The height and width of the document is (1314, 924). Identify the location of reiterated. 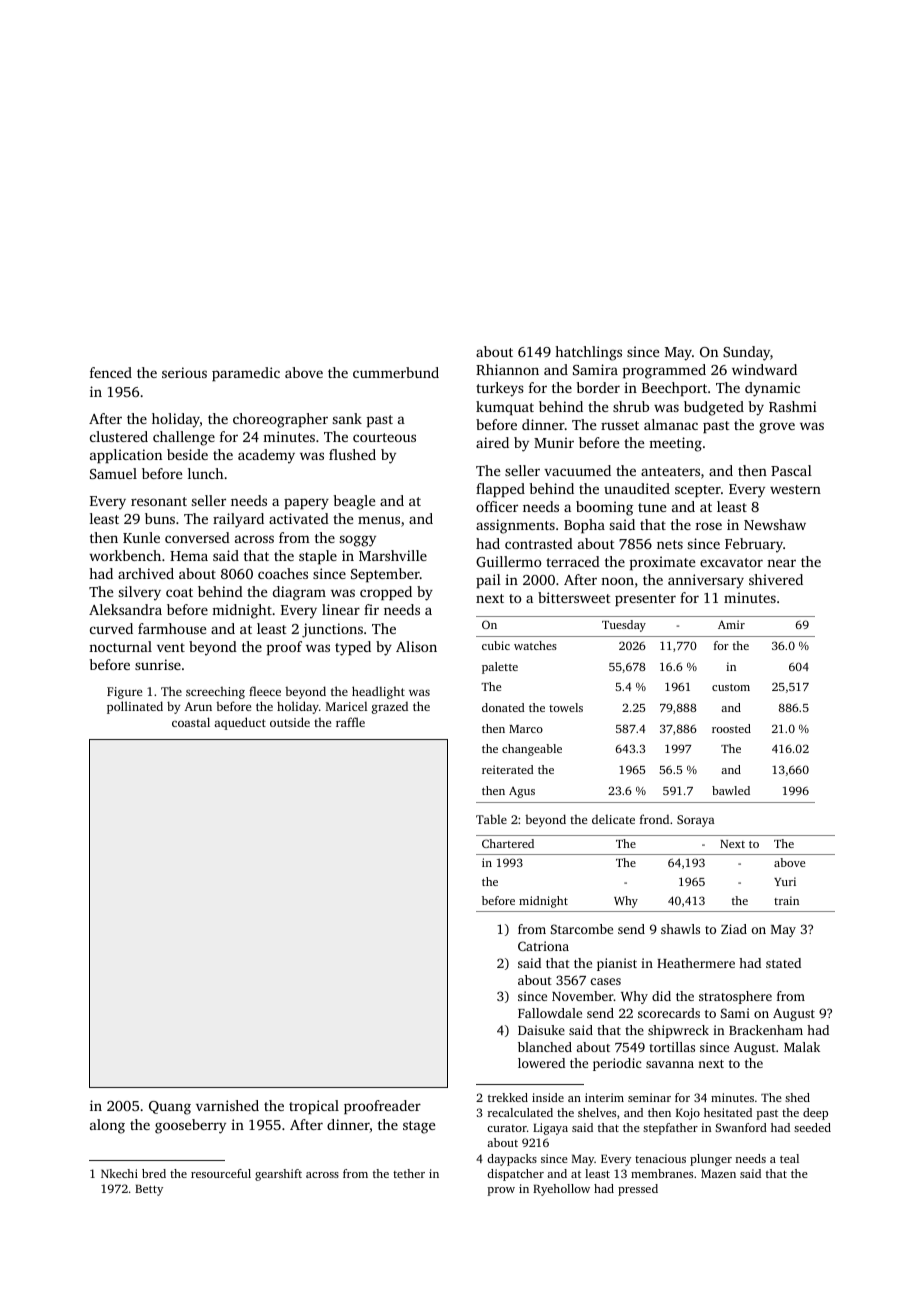
(508, 769).
